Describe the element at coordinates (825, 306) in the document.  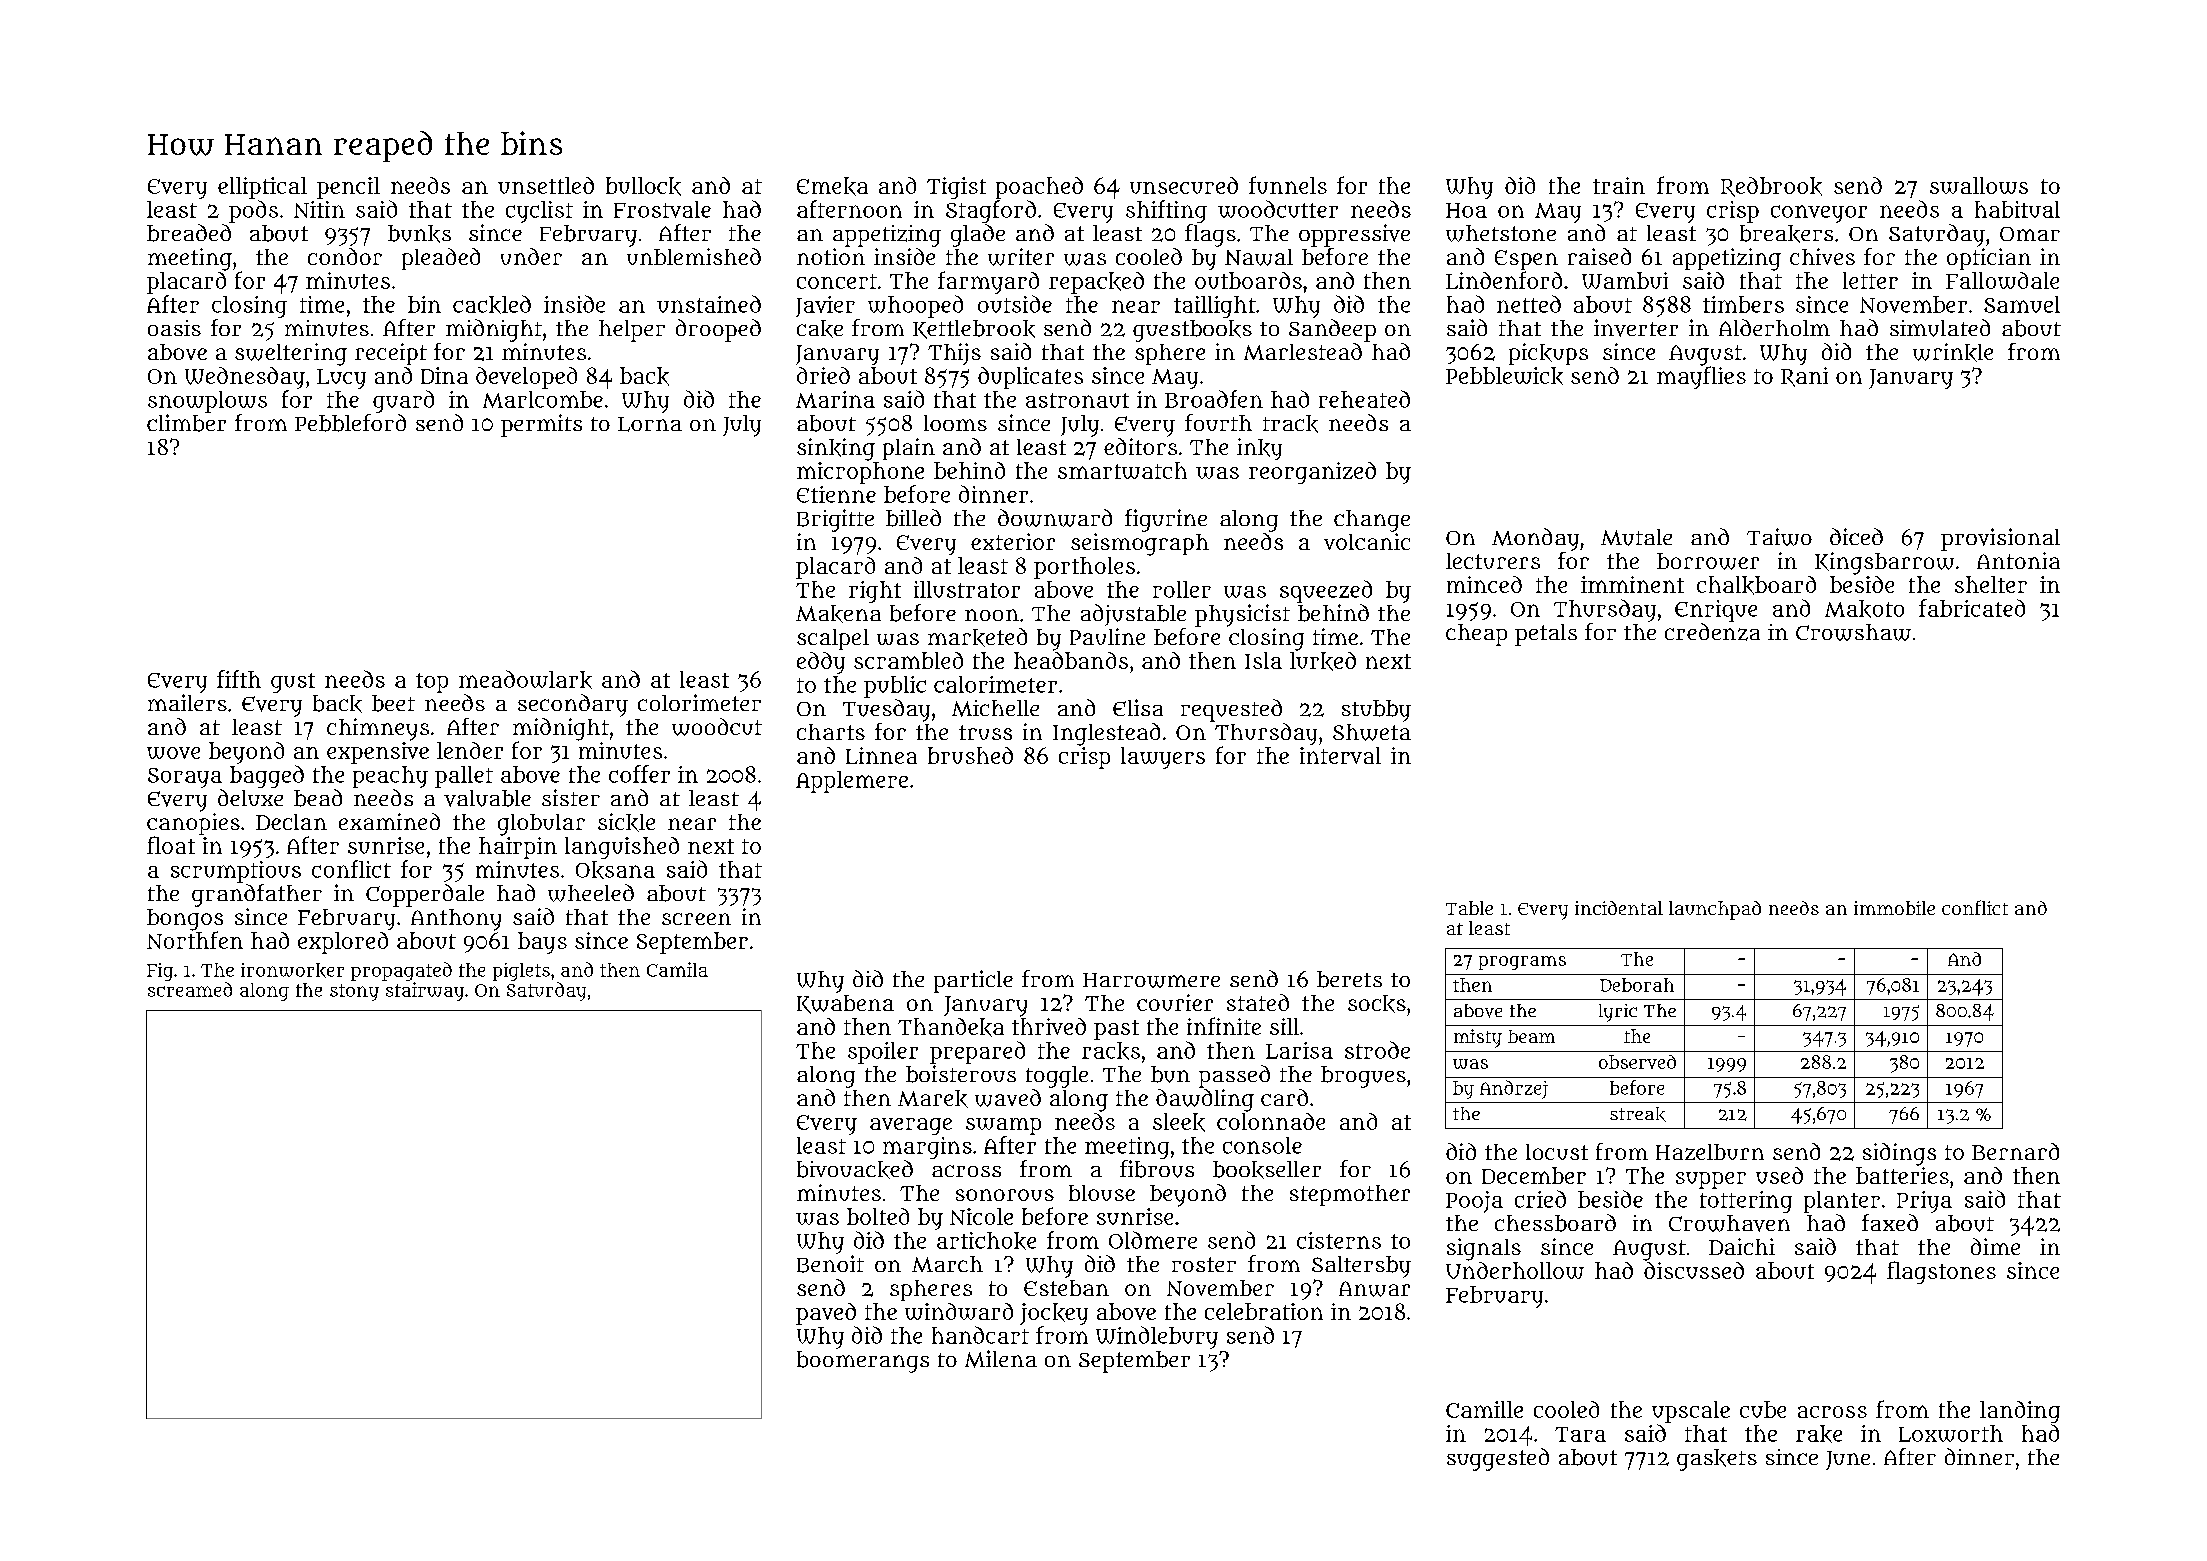
I see `Javier` at that location.
